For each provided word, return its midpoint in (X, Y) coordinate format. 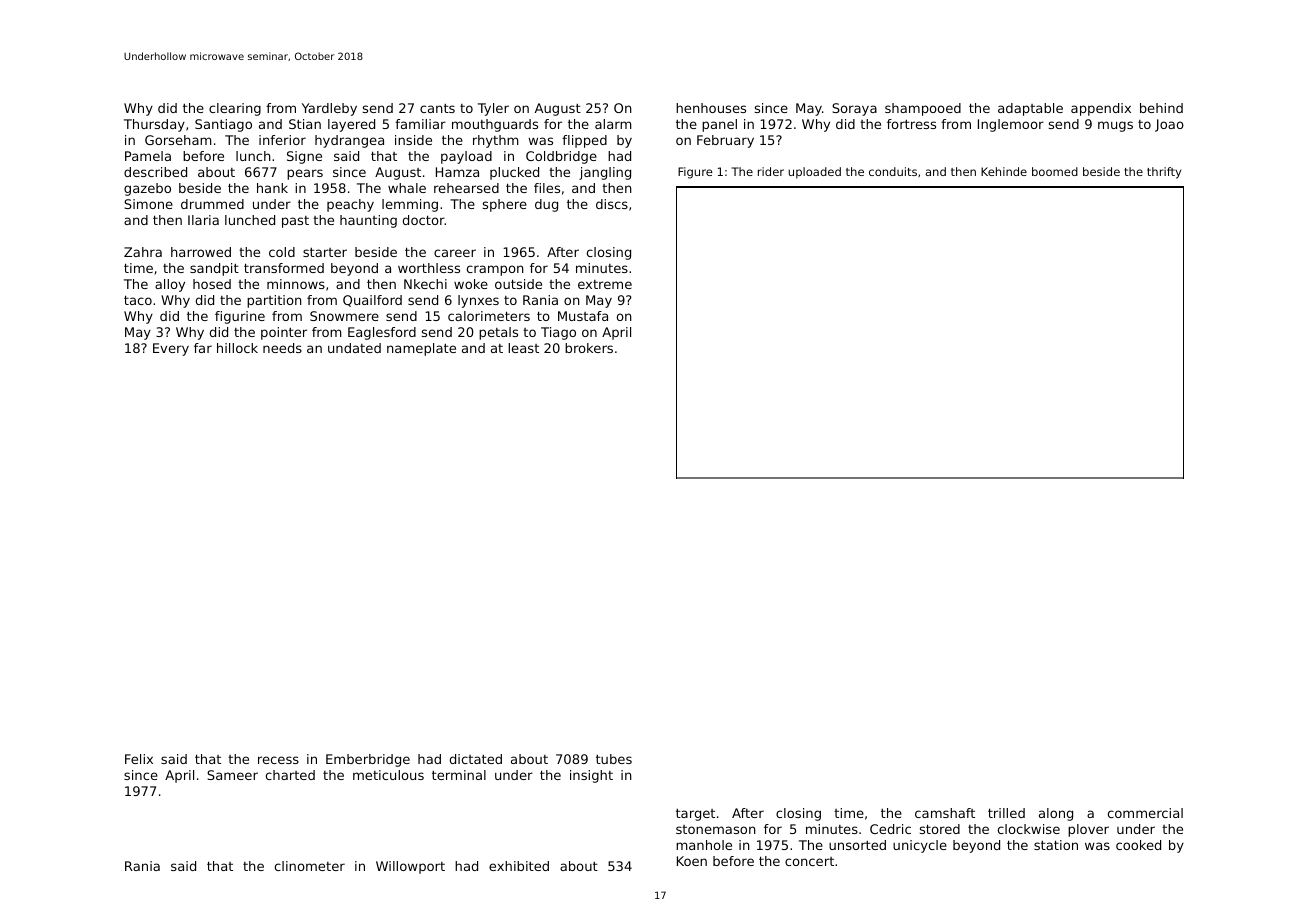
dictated (476, 759)
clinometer (310, 866)
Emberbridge (368, 760)
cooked (1138, 845)
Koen (692, 861)
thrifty (1164, 173)
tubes (614, 759)
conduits (893, 171)
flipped (584, 141)
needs (282, 348)
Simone (148, 204)
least (523, 348)
